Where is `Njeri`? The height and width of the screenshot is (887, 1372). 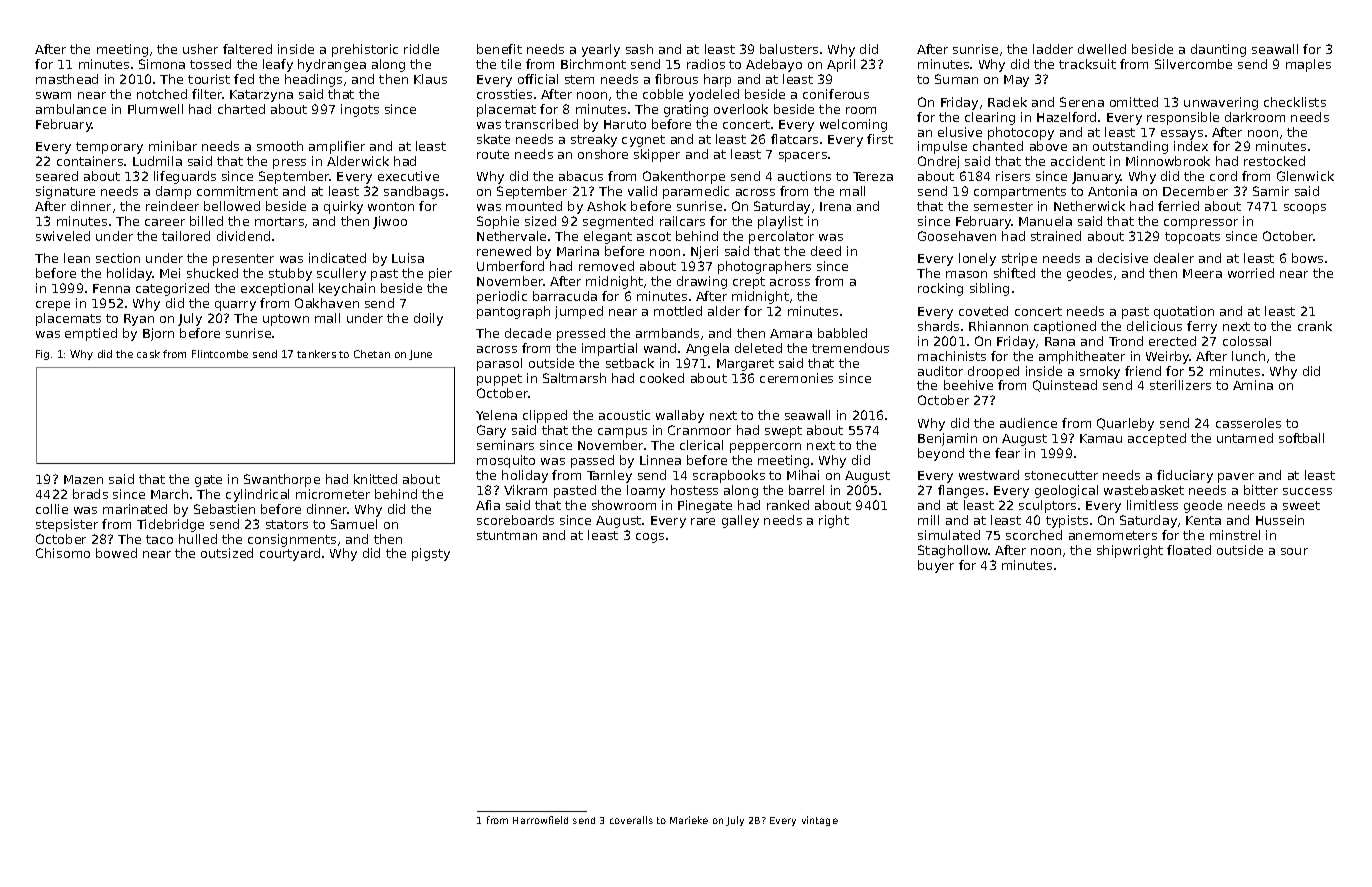 Njeri is located at coordinates (704, 252).
